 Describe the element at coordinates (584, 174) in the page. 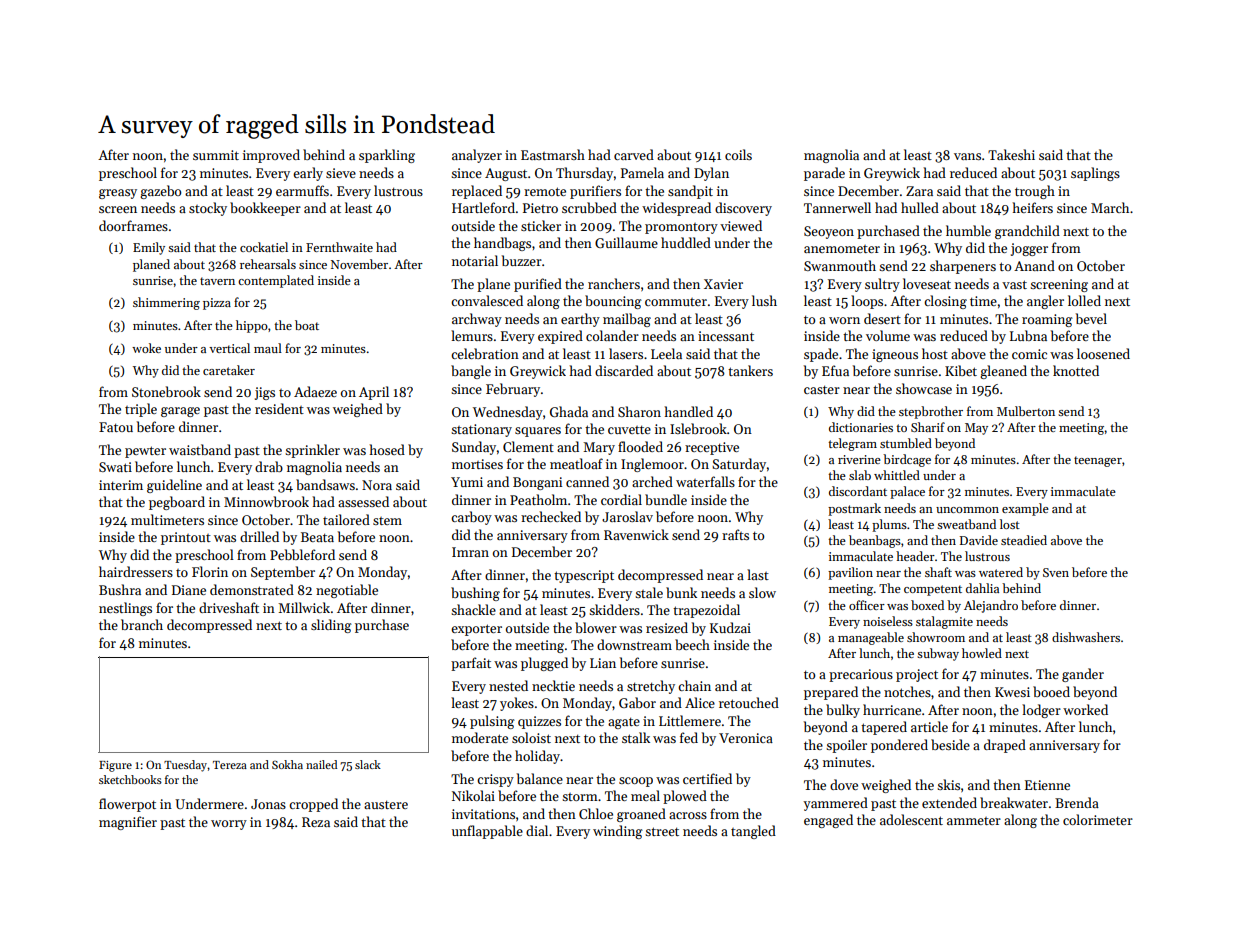

I see `Thursday` at that location.
